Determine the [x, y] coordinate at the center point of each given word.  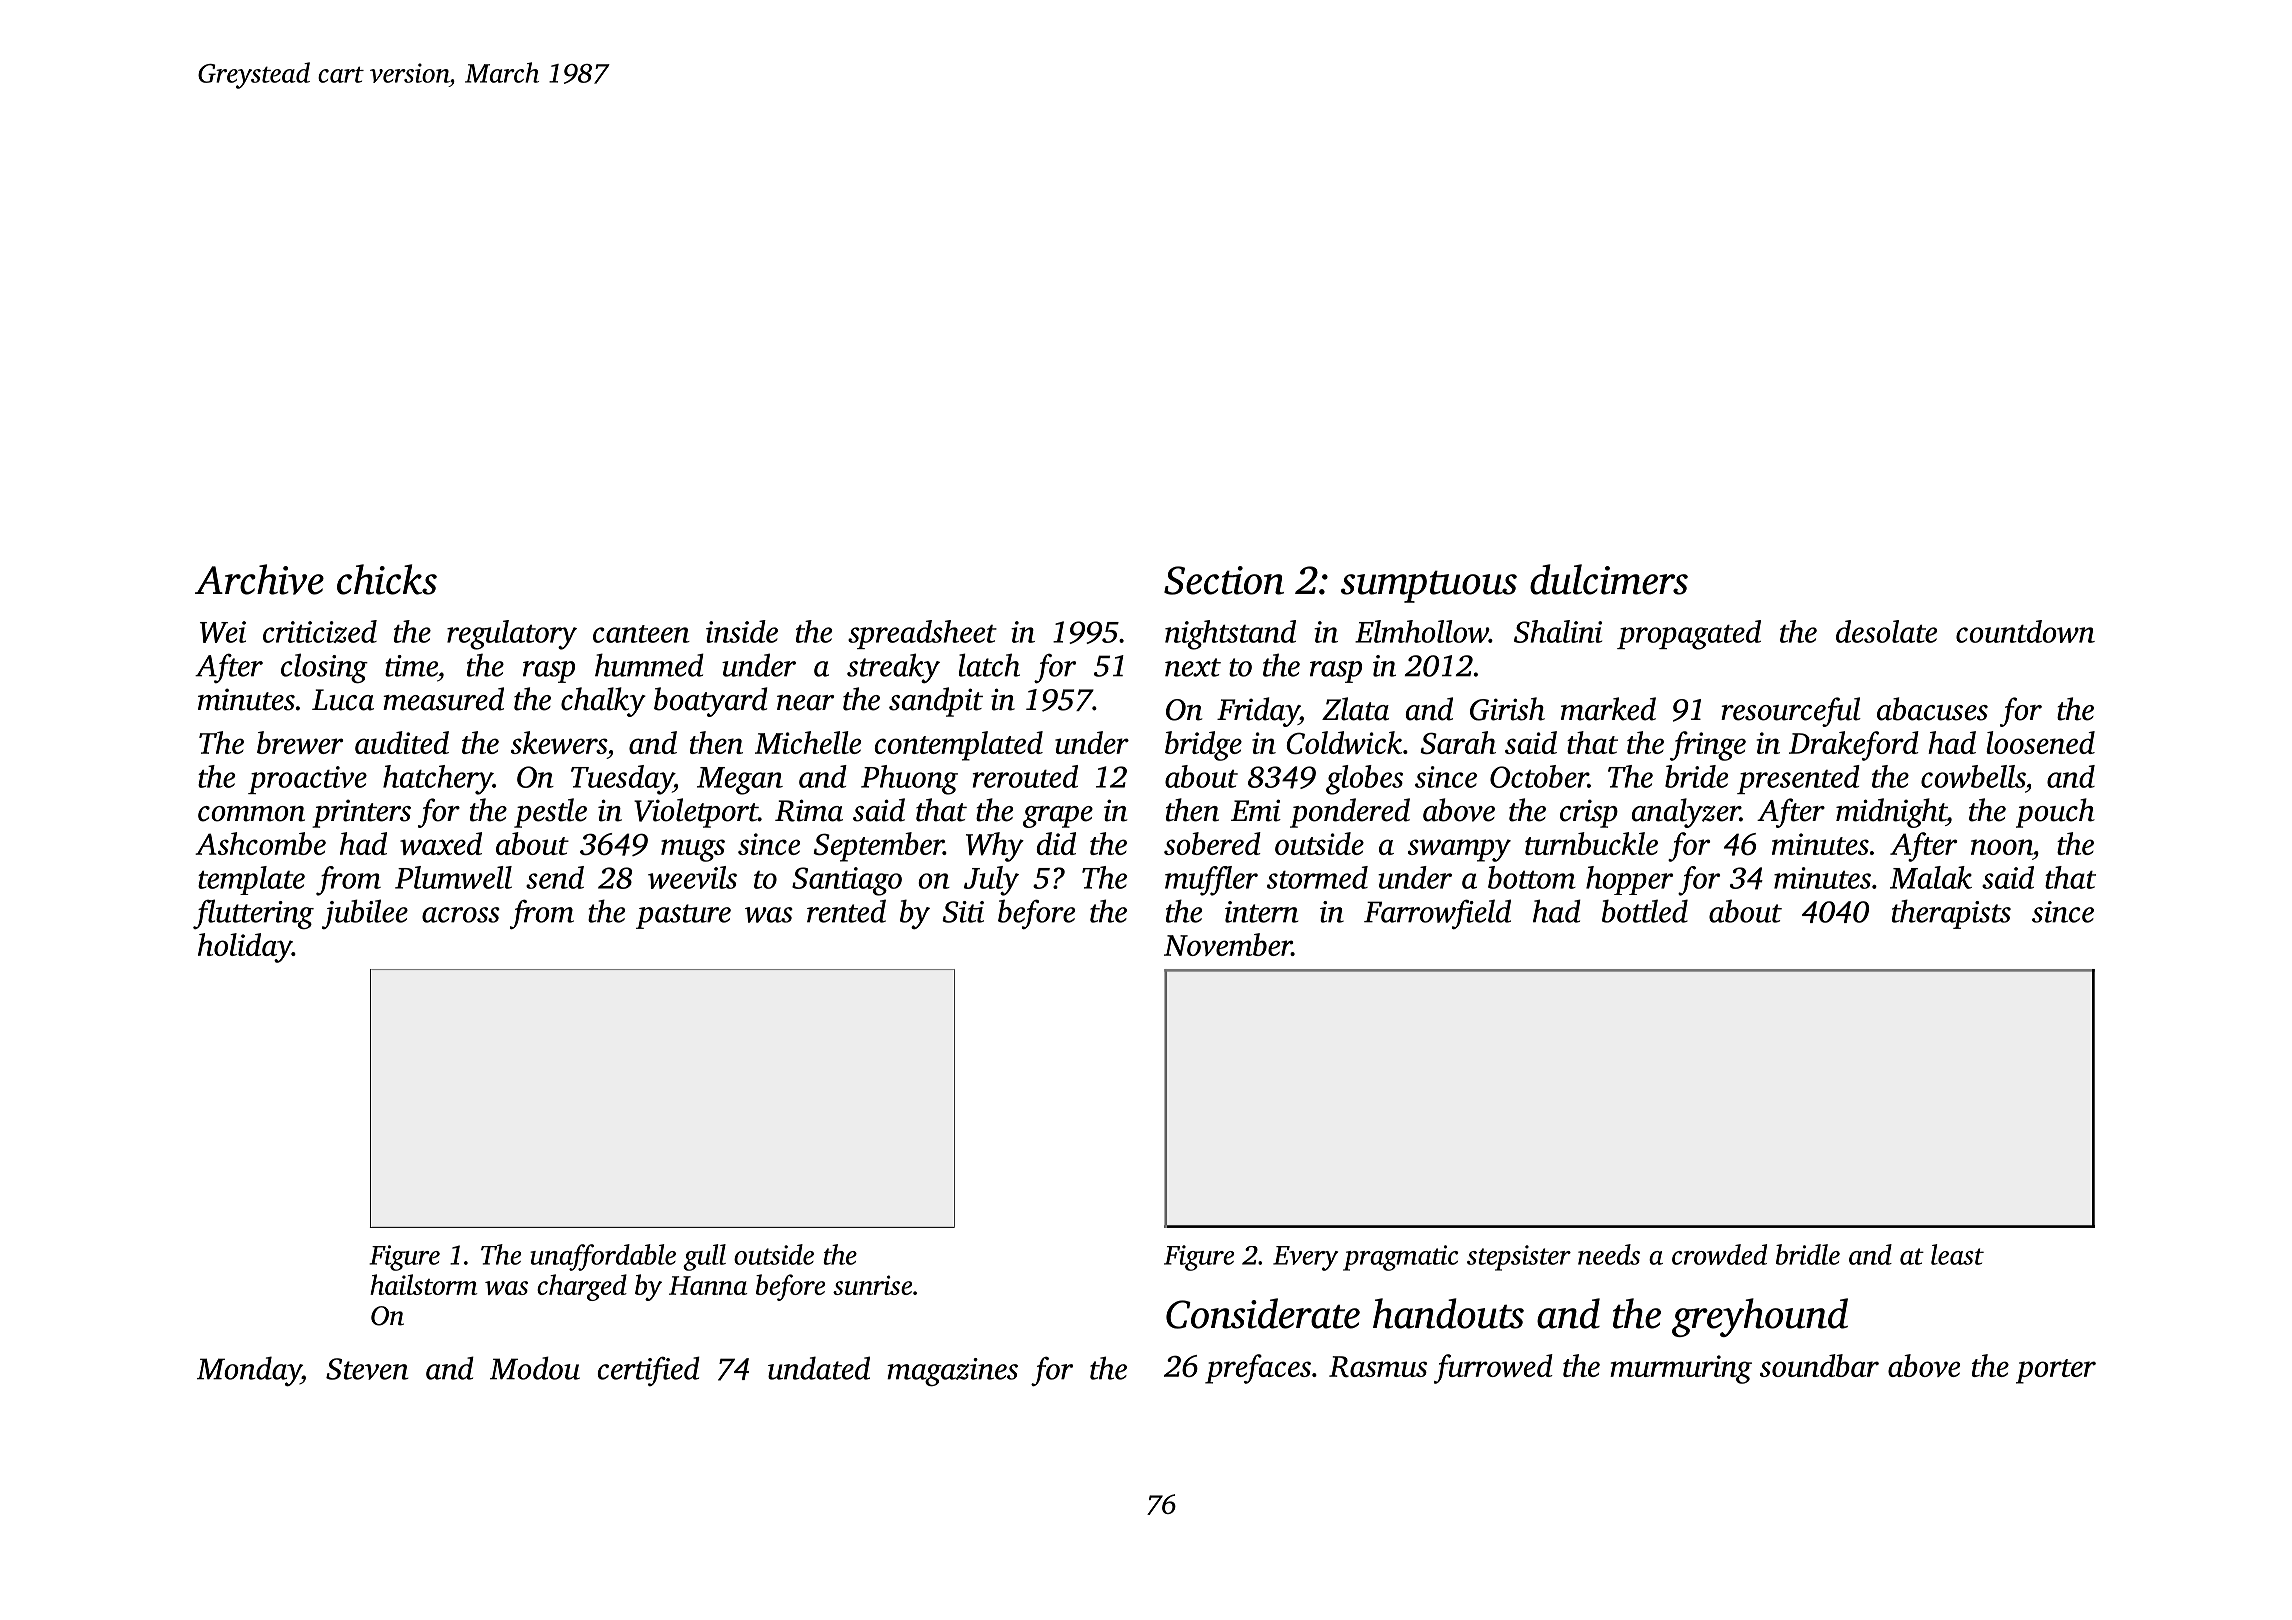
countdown [2025, 631]
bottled [1645, 911]
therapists [1951, 914]
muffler [1211, 881]
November [1228, 944]
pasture [683, 916]
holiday [245, 948]
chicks [387, 579]
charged [582, 1287]
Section [1224, 580]
